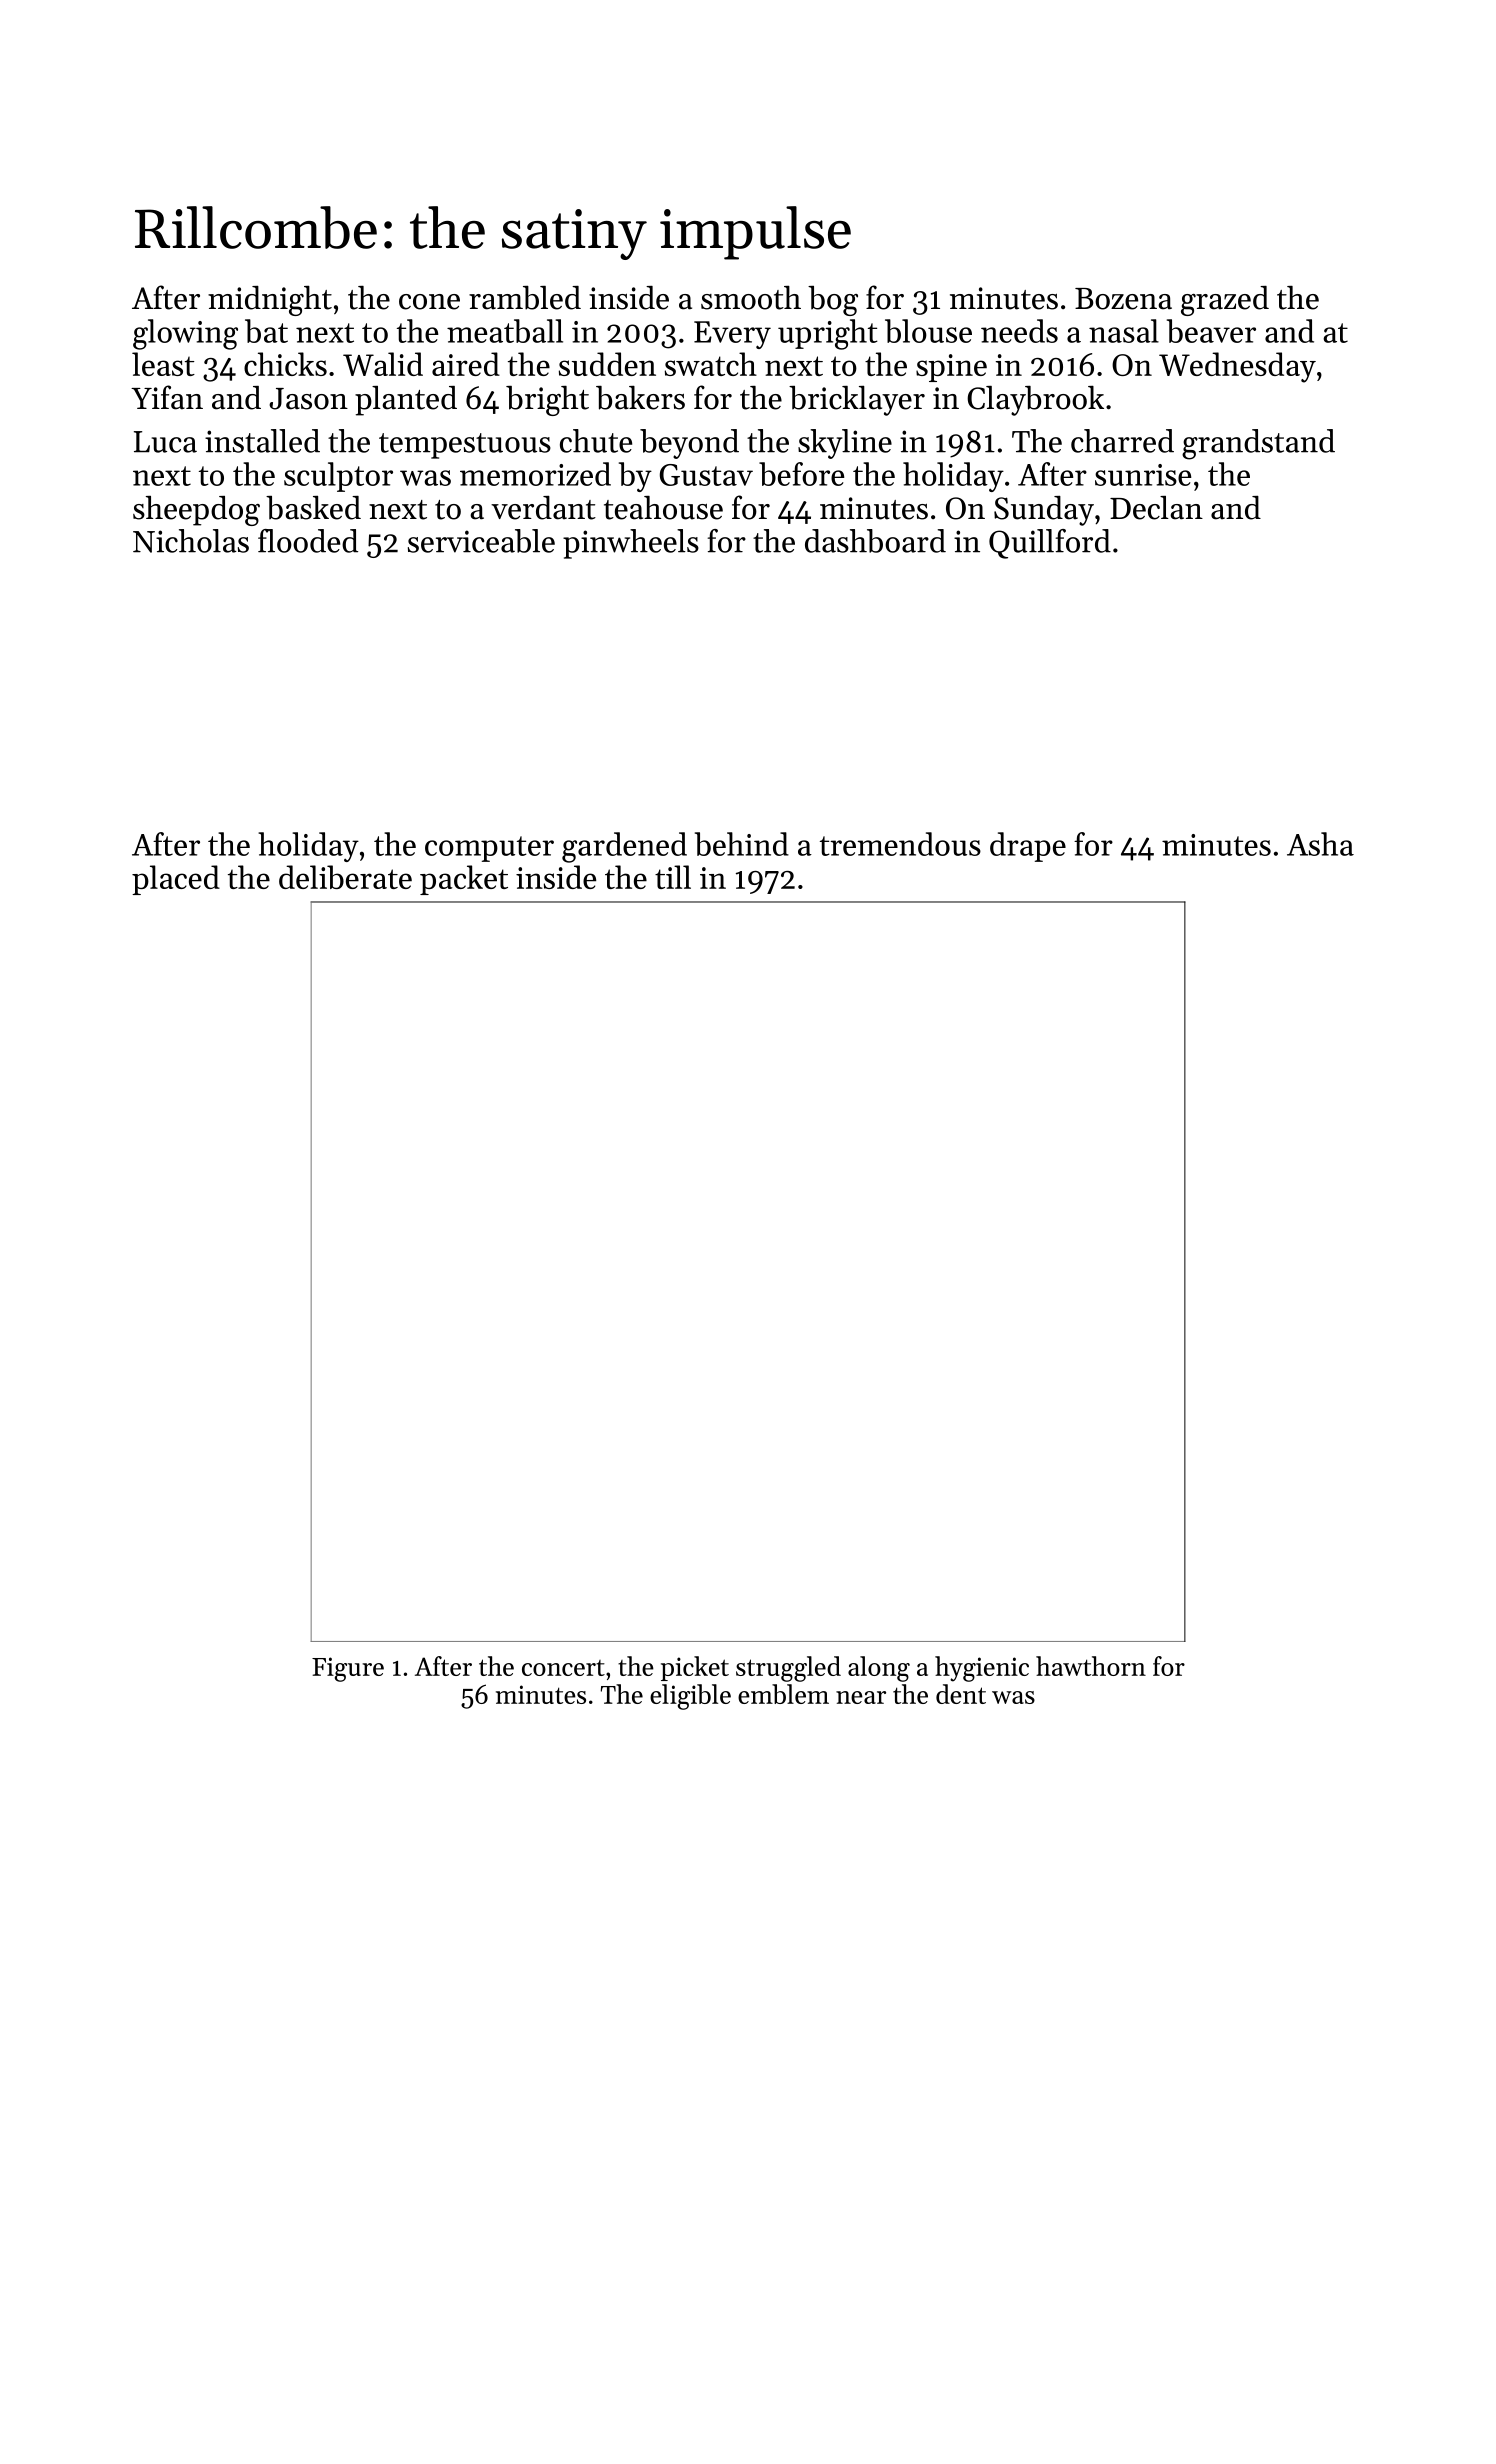 This page has width=1496, height=2464. I want to click on Figure, so click(348, 1669).
